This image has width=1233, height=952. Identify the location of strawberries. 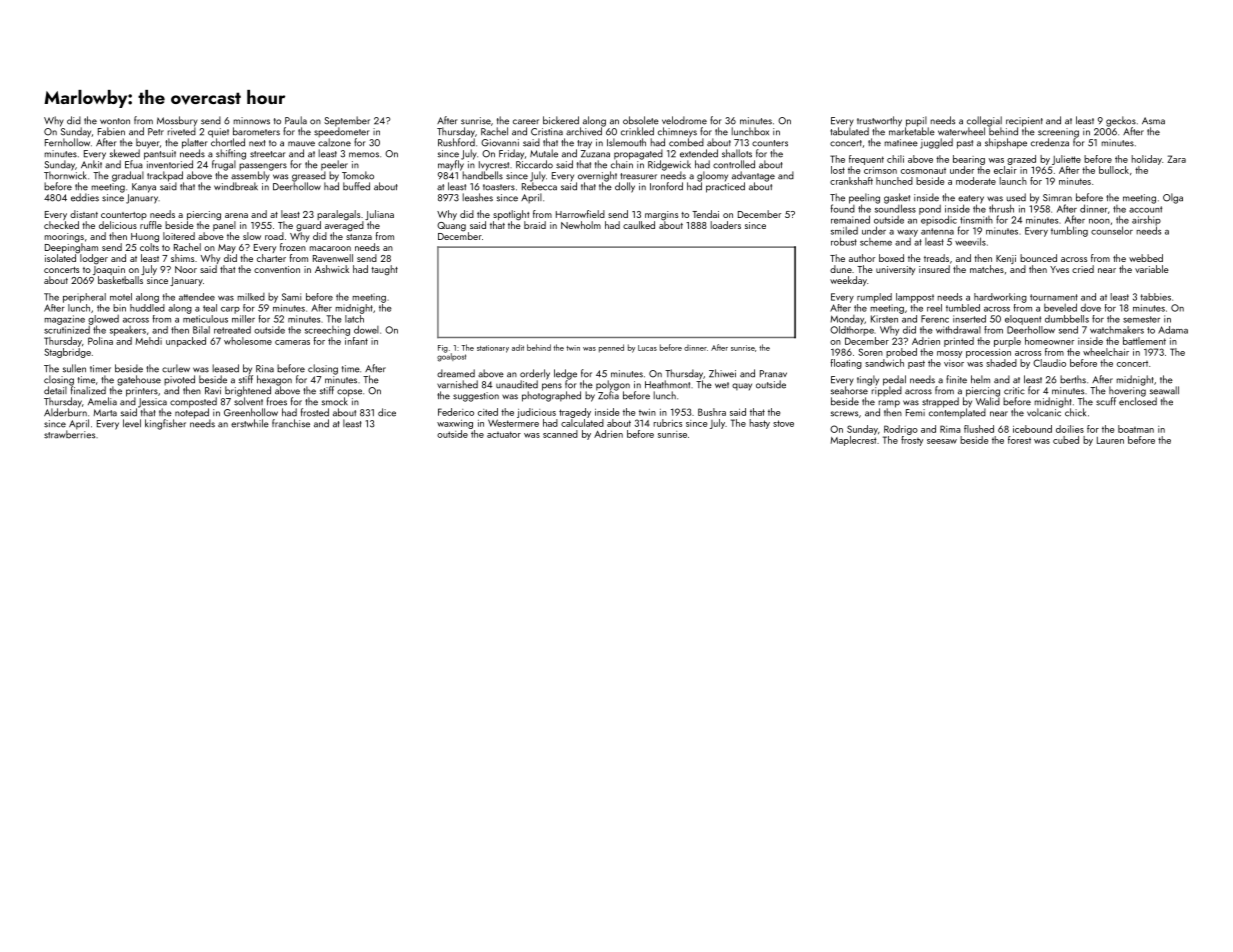
(69, 434).
